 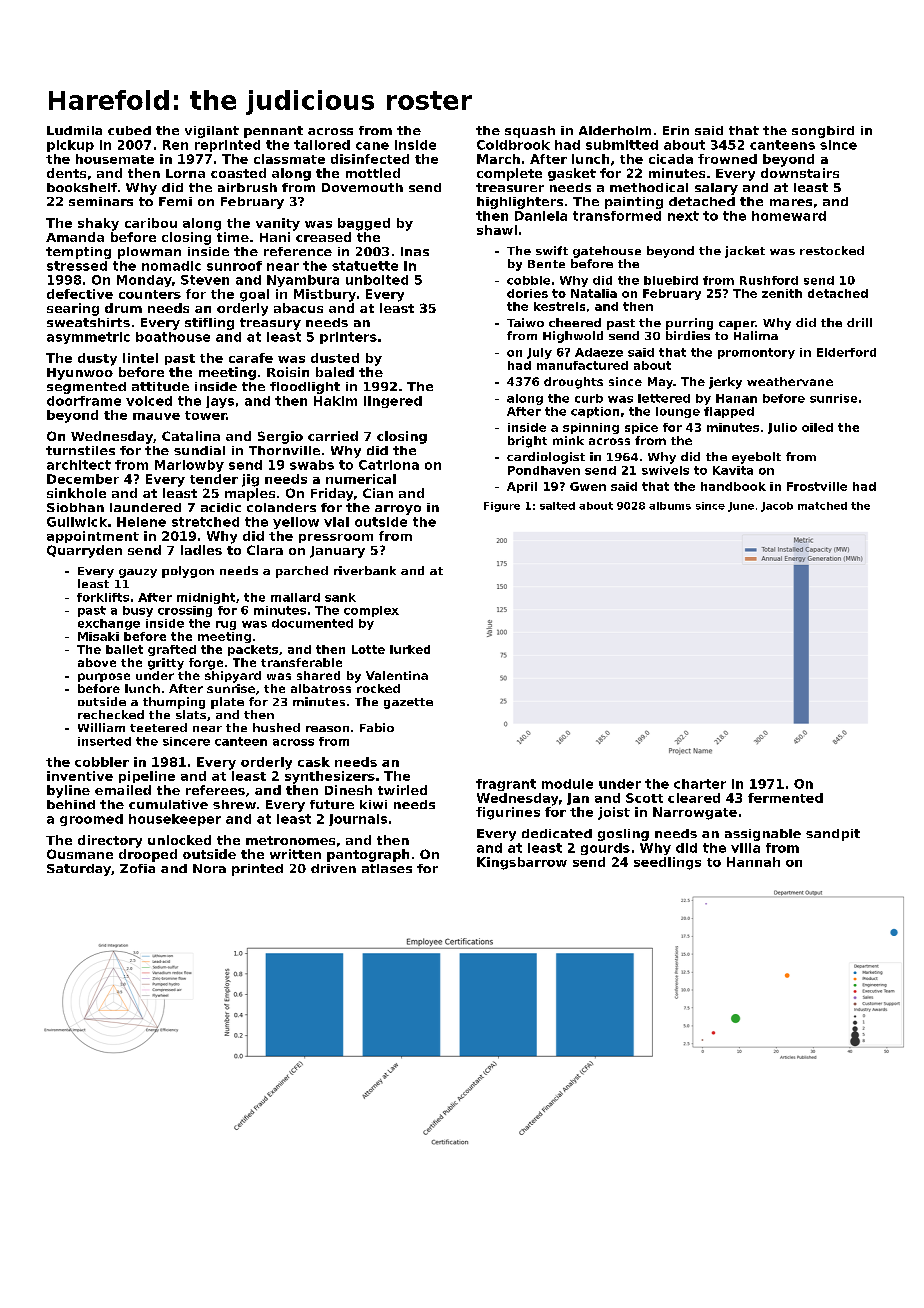 I want to click on gauzy, so click(x=138, y=573).
